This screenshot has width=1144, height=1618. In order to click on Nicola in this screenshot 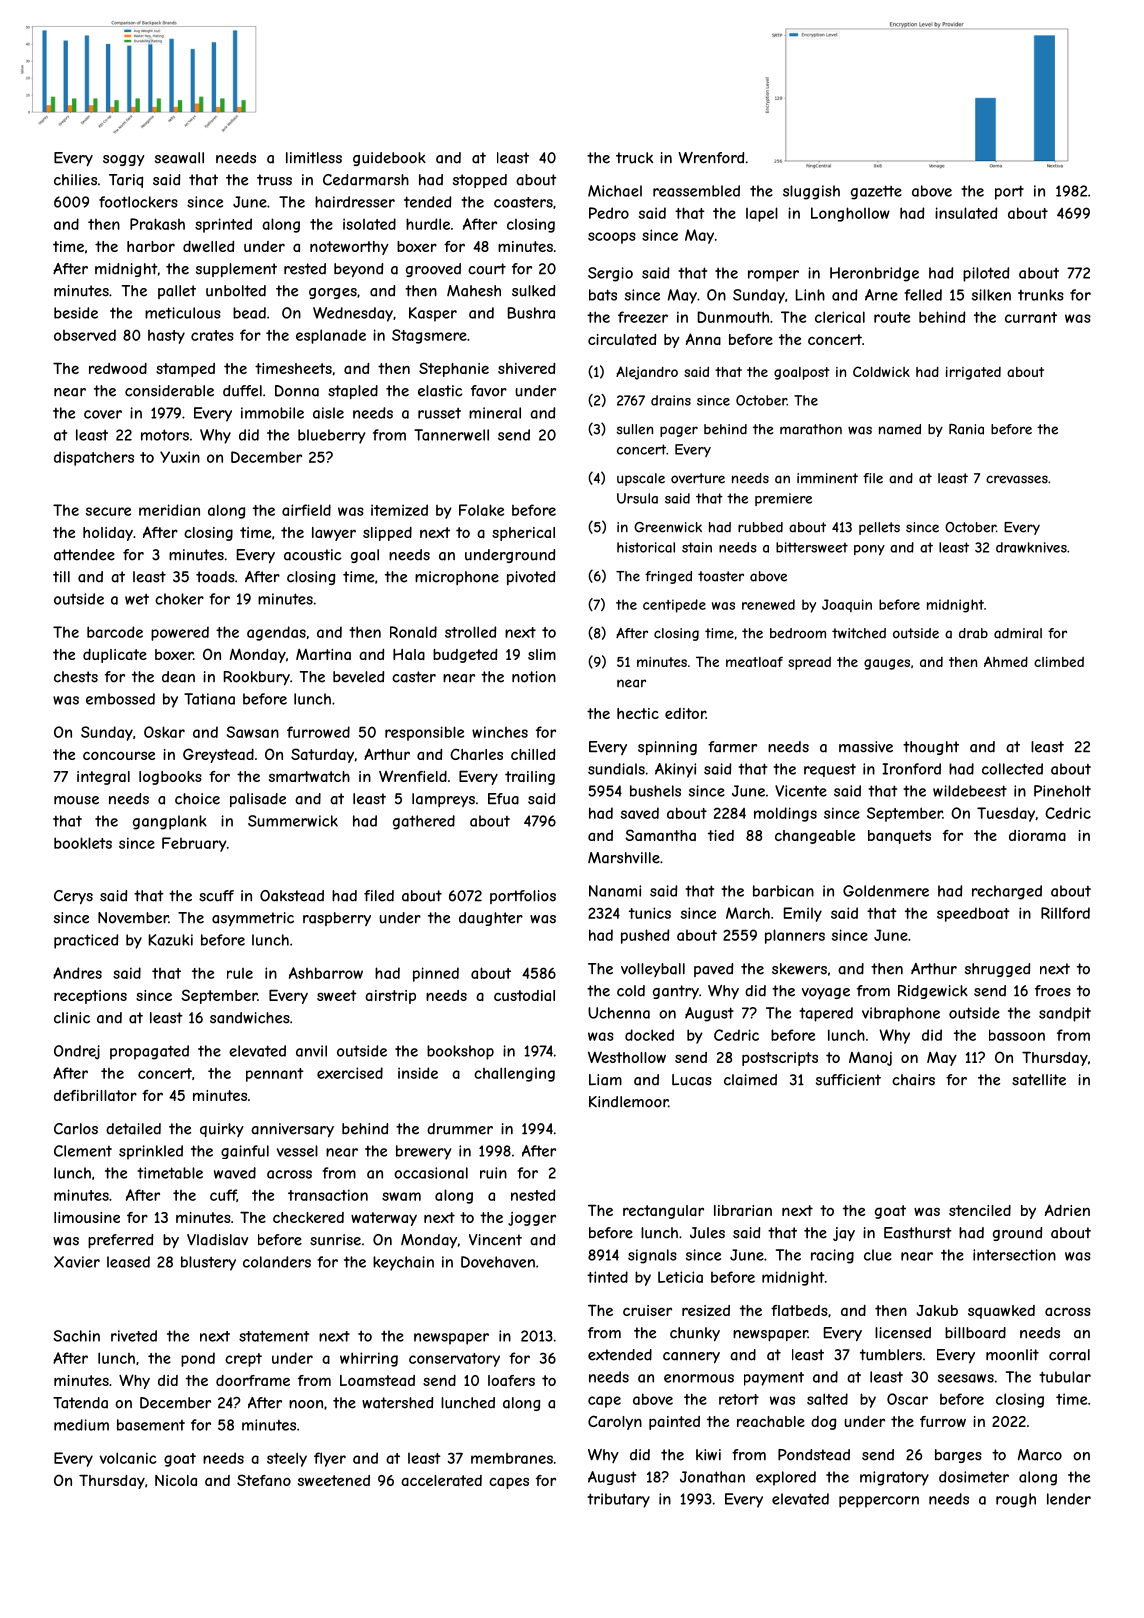, I will do `click(176, 1480)`.
